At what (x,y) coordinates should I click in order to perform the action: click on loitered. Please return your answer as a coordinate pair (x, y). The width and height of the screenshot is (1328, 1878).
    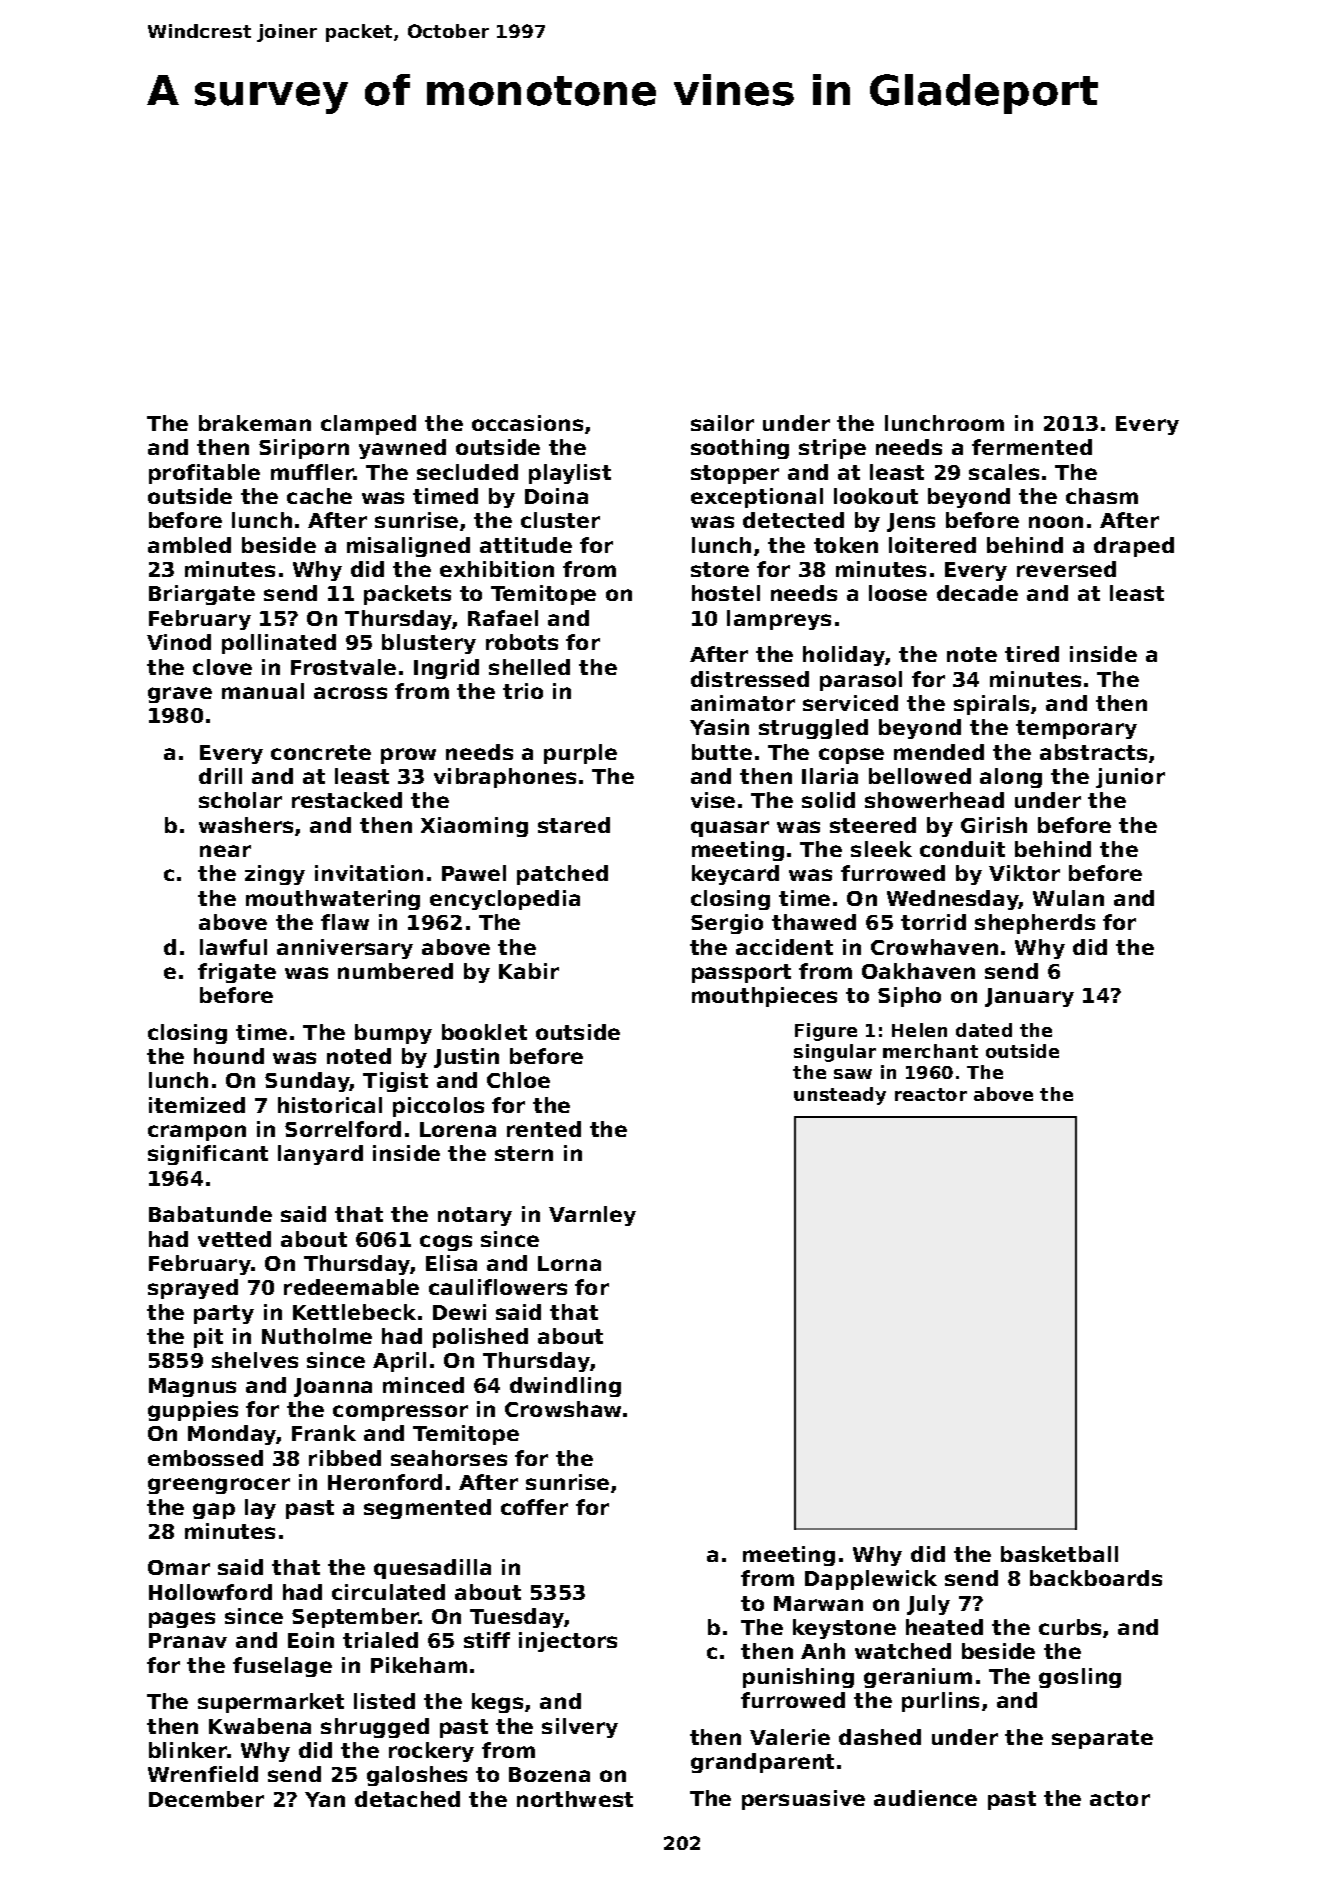
    Looking at the image, I should click on (932, 545).
